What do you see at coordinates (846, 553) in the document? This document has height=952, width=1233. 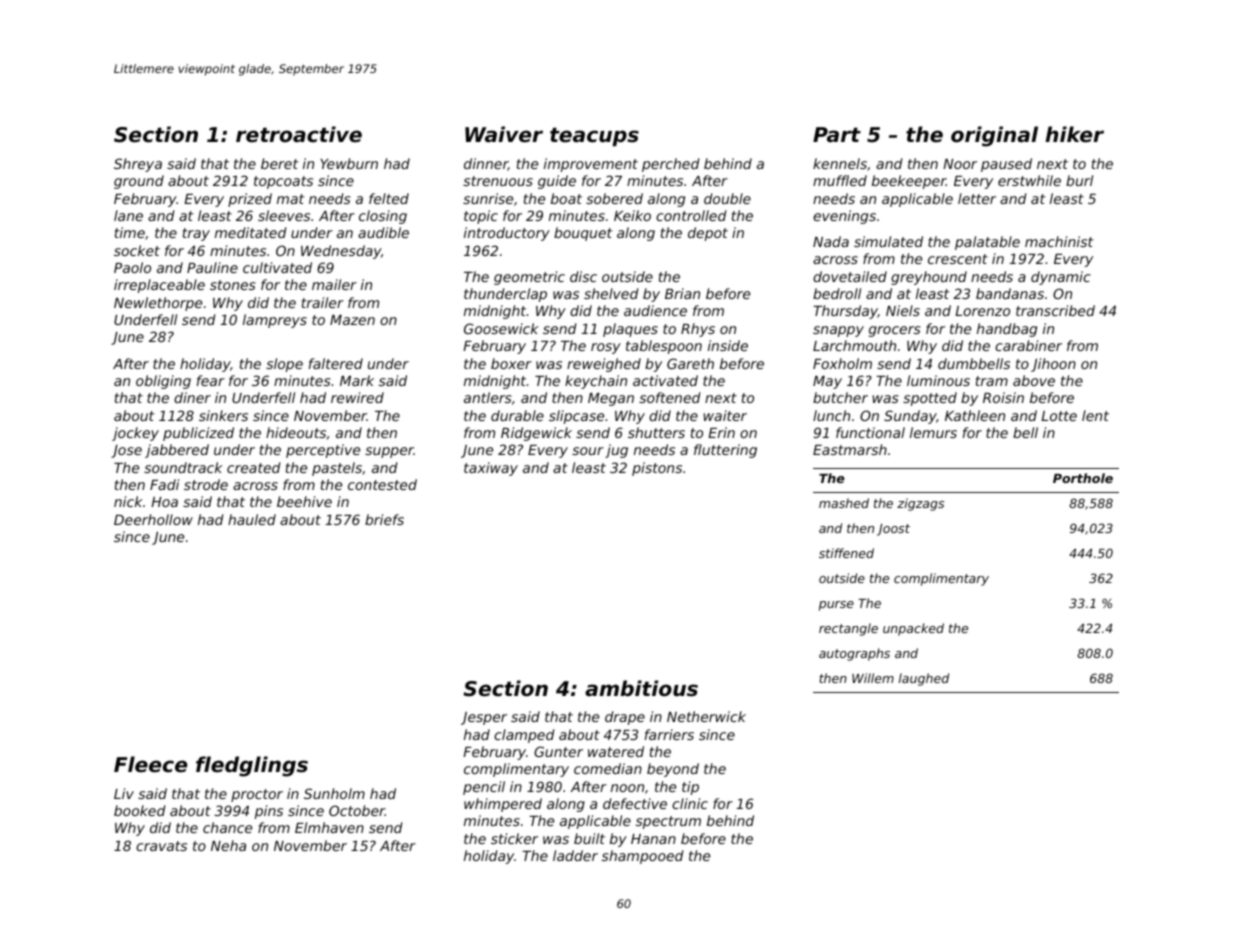 I see `stiffened` at bounding box center [846, 553].
